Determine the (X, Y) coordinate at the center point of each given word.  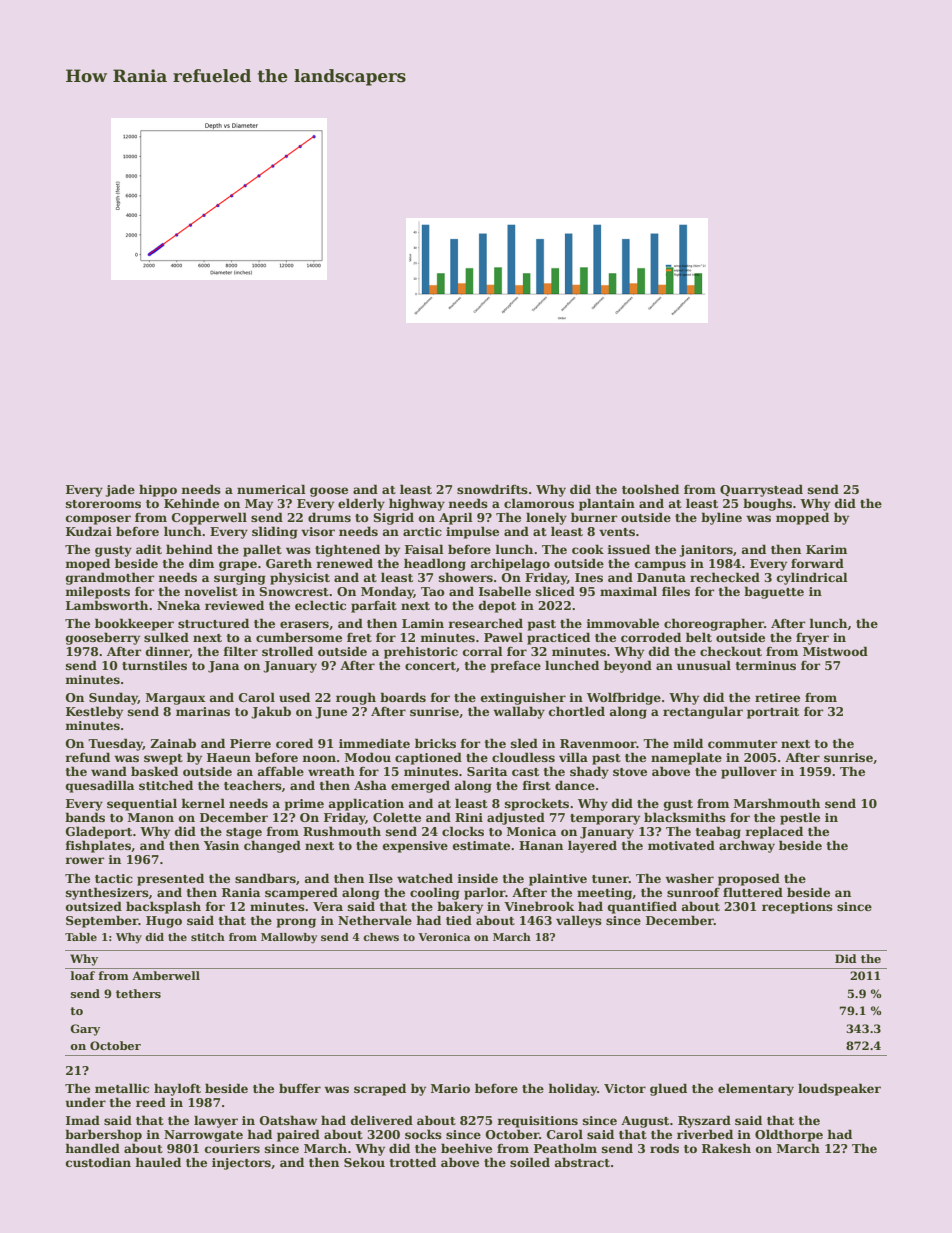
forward (817, 563)
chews (381, 937)
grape (238, 566)
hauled (158, 1162)
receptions (797, 908)
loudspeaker (839, 1089)
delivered (382, 1120)
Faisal (424, 549)
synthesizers (107, 893)
